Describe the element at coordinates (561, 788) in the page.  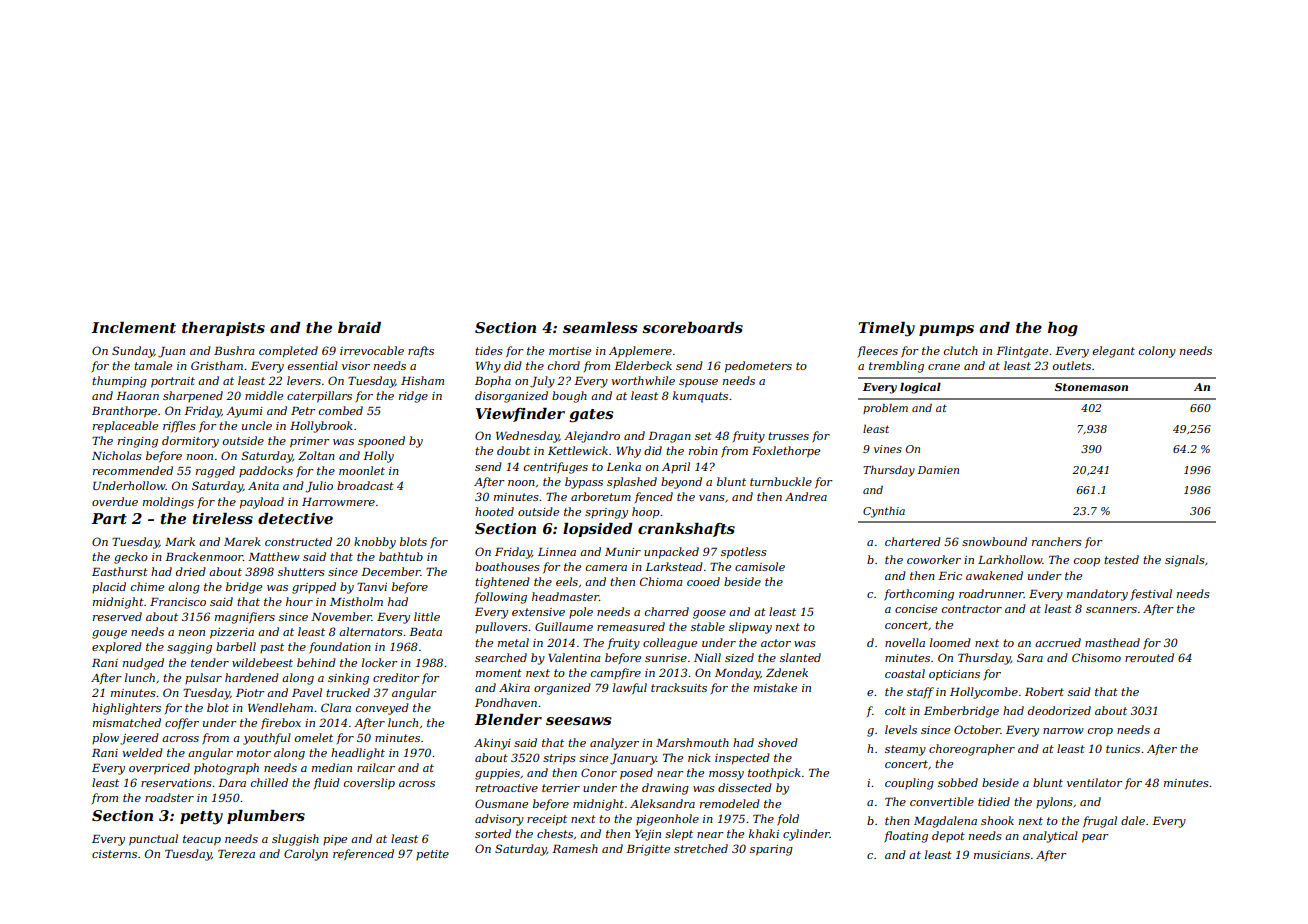
I see `terrier` at that location.
